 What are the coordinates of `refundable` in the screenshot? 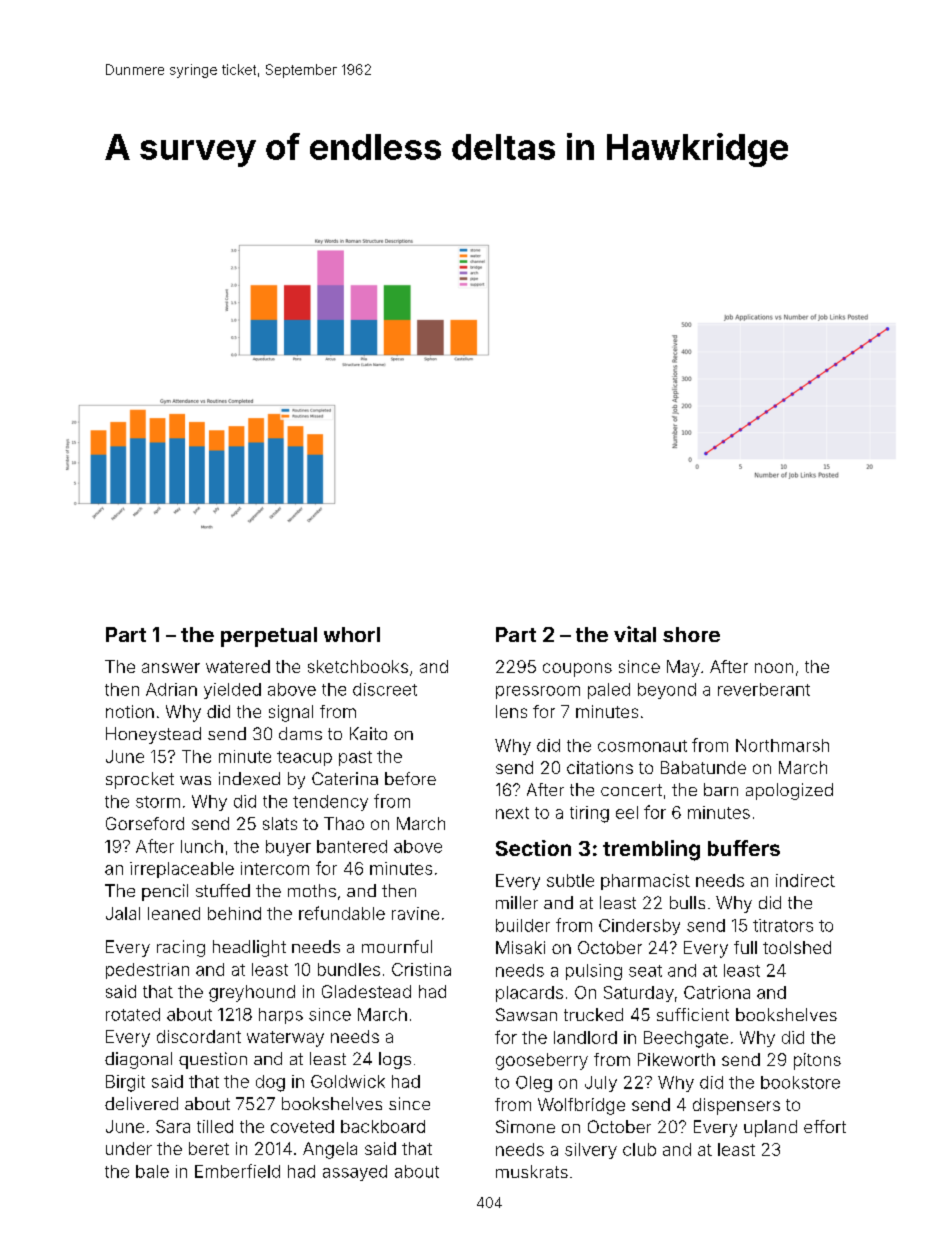 It's located at (342, 913).
